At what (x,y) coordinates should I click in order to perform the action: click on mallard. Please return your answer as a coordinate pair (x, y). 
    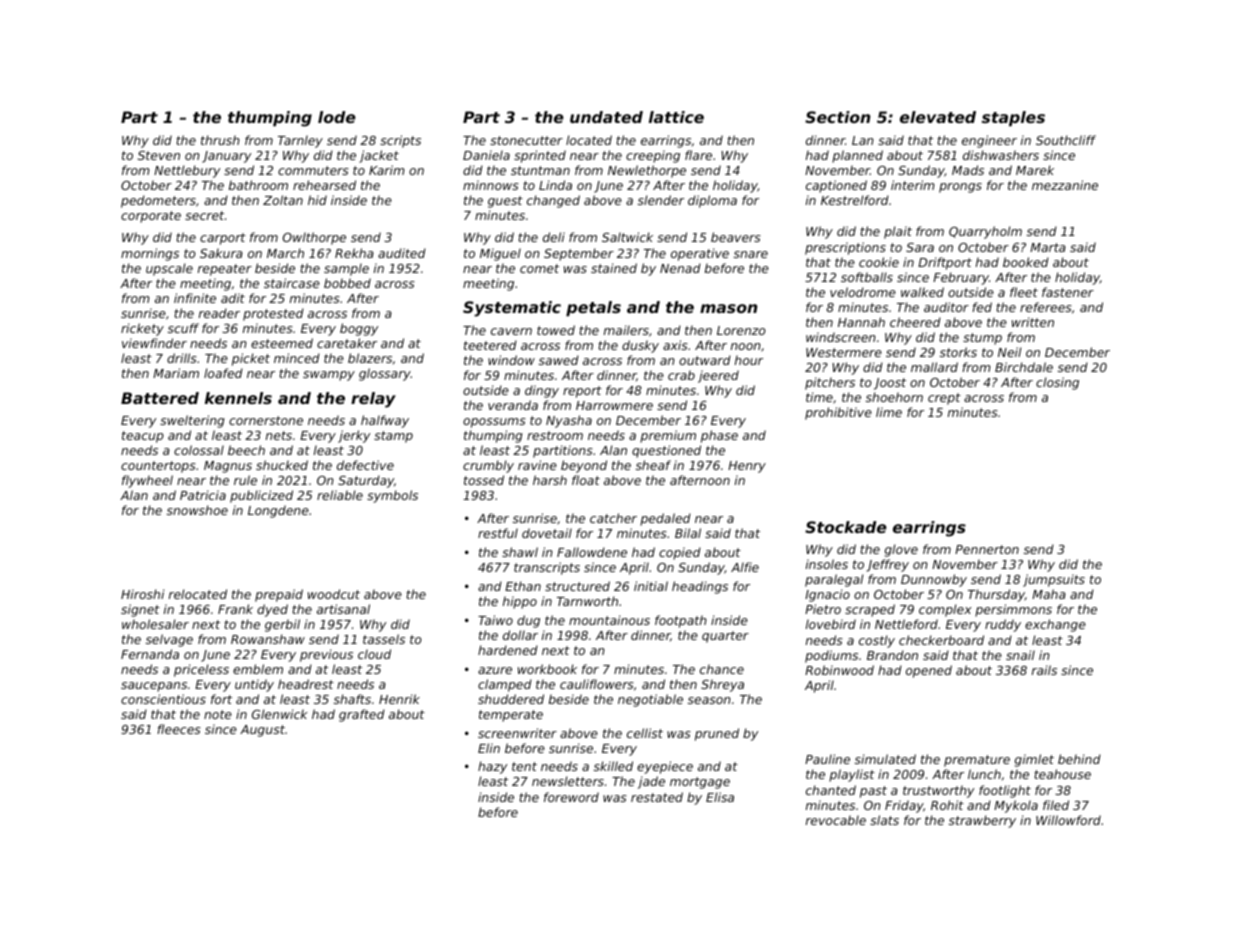
    Looking at the image, I should click on (934, 367).
